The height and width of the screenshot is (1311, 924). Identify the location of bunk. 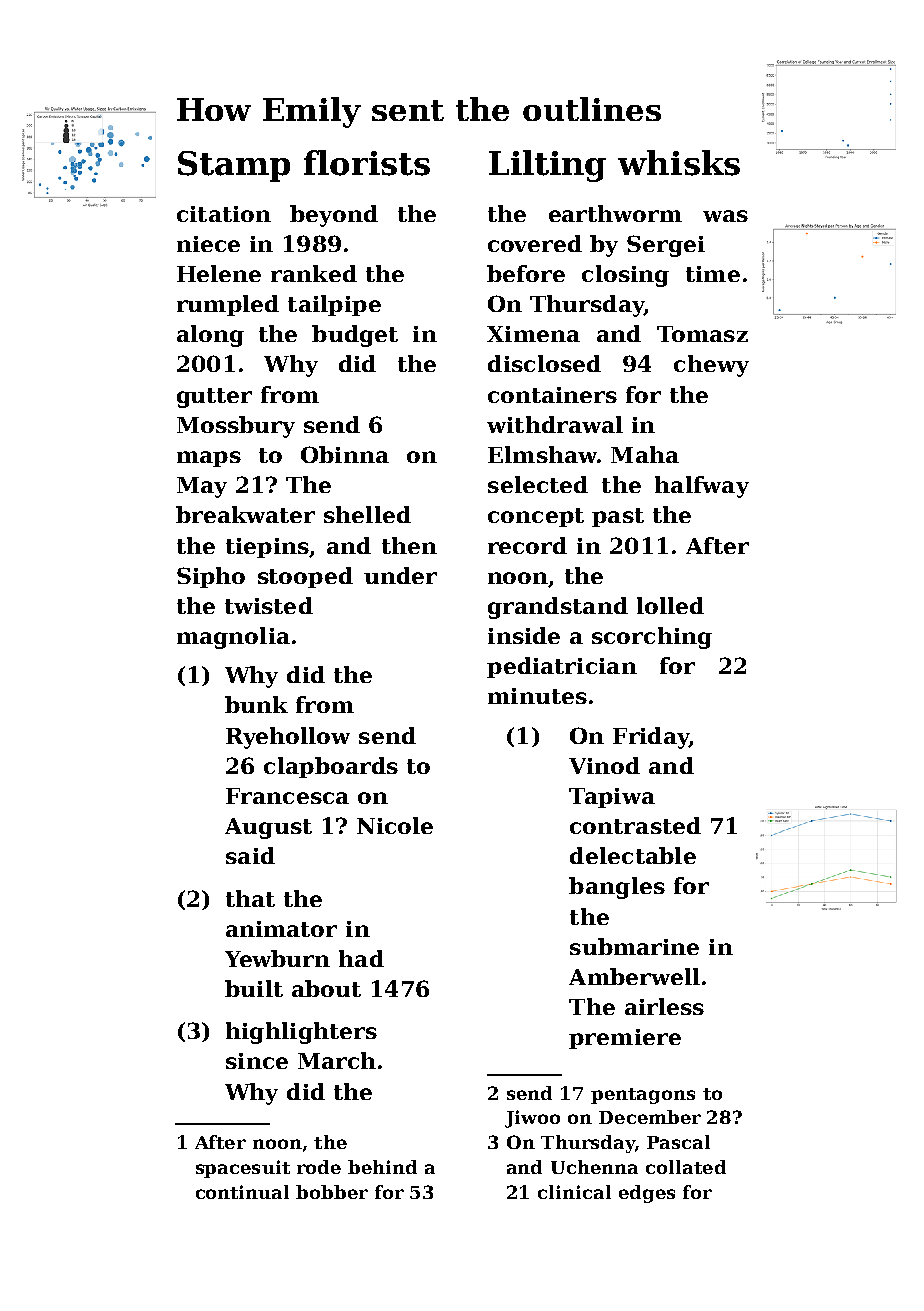
(256, 704).
